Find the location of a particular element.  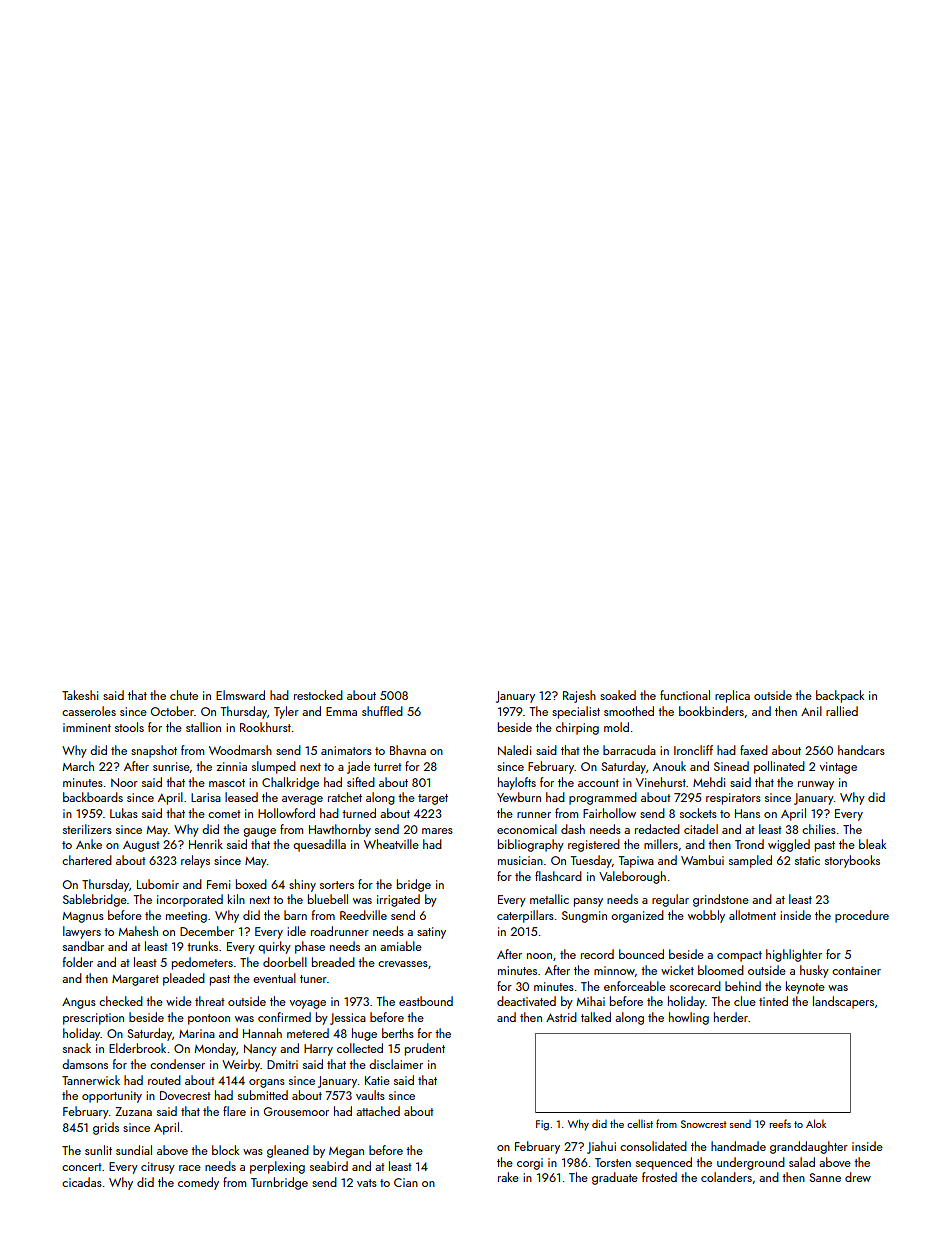

soaked is located at coordinates (618, 695).
